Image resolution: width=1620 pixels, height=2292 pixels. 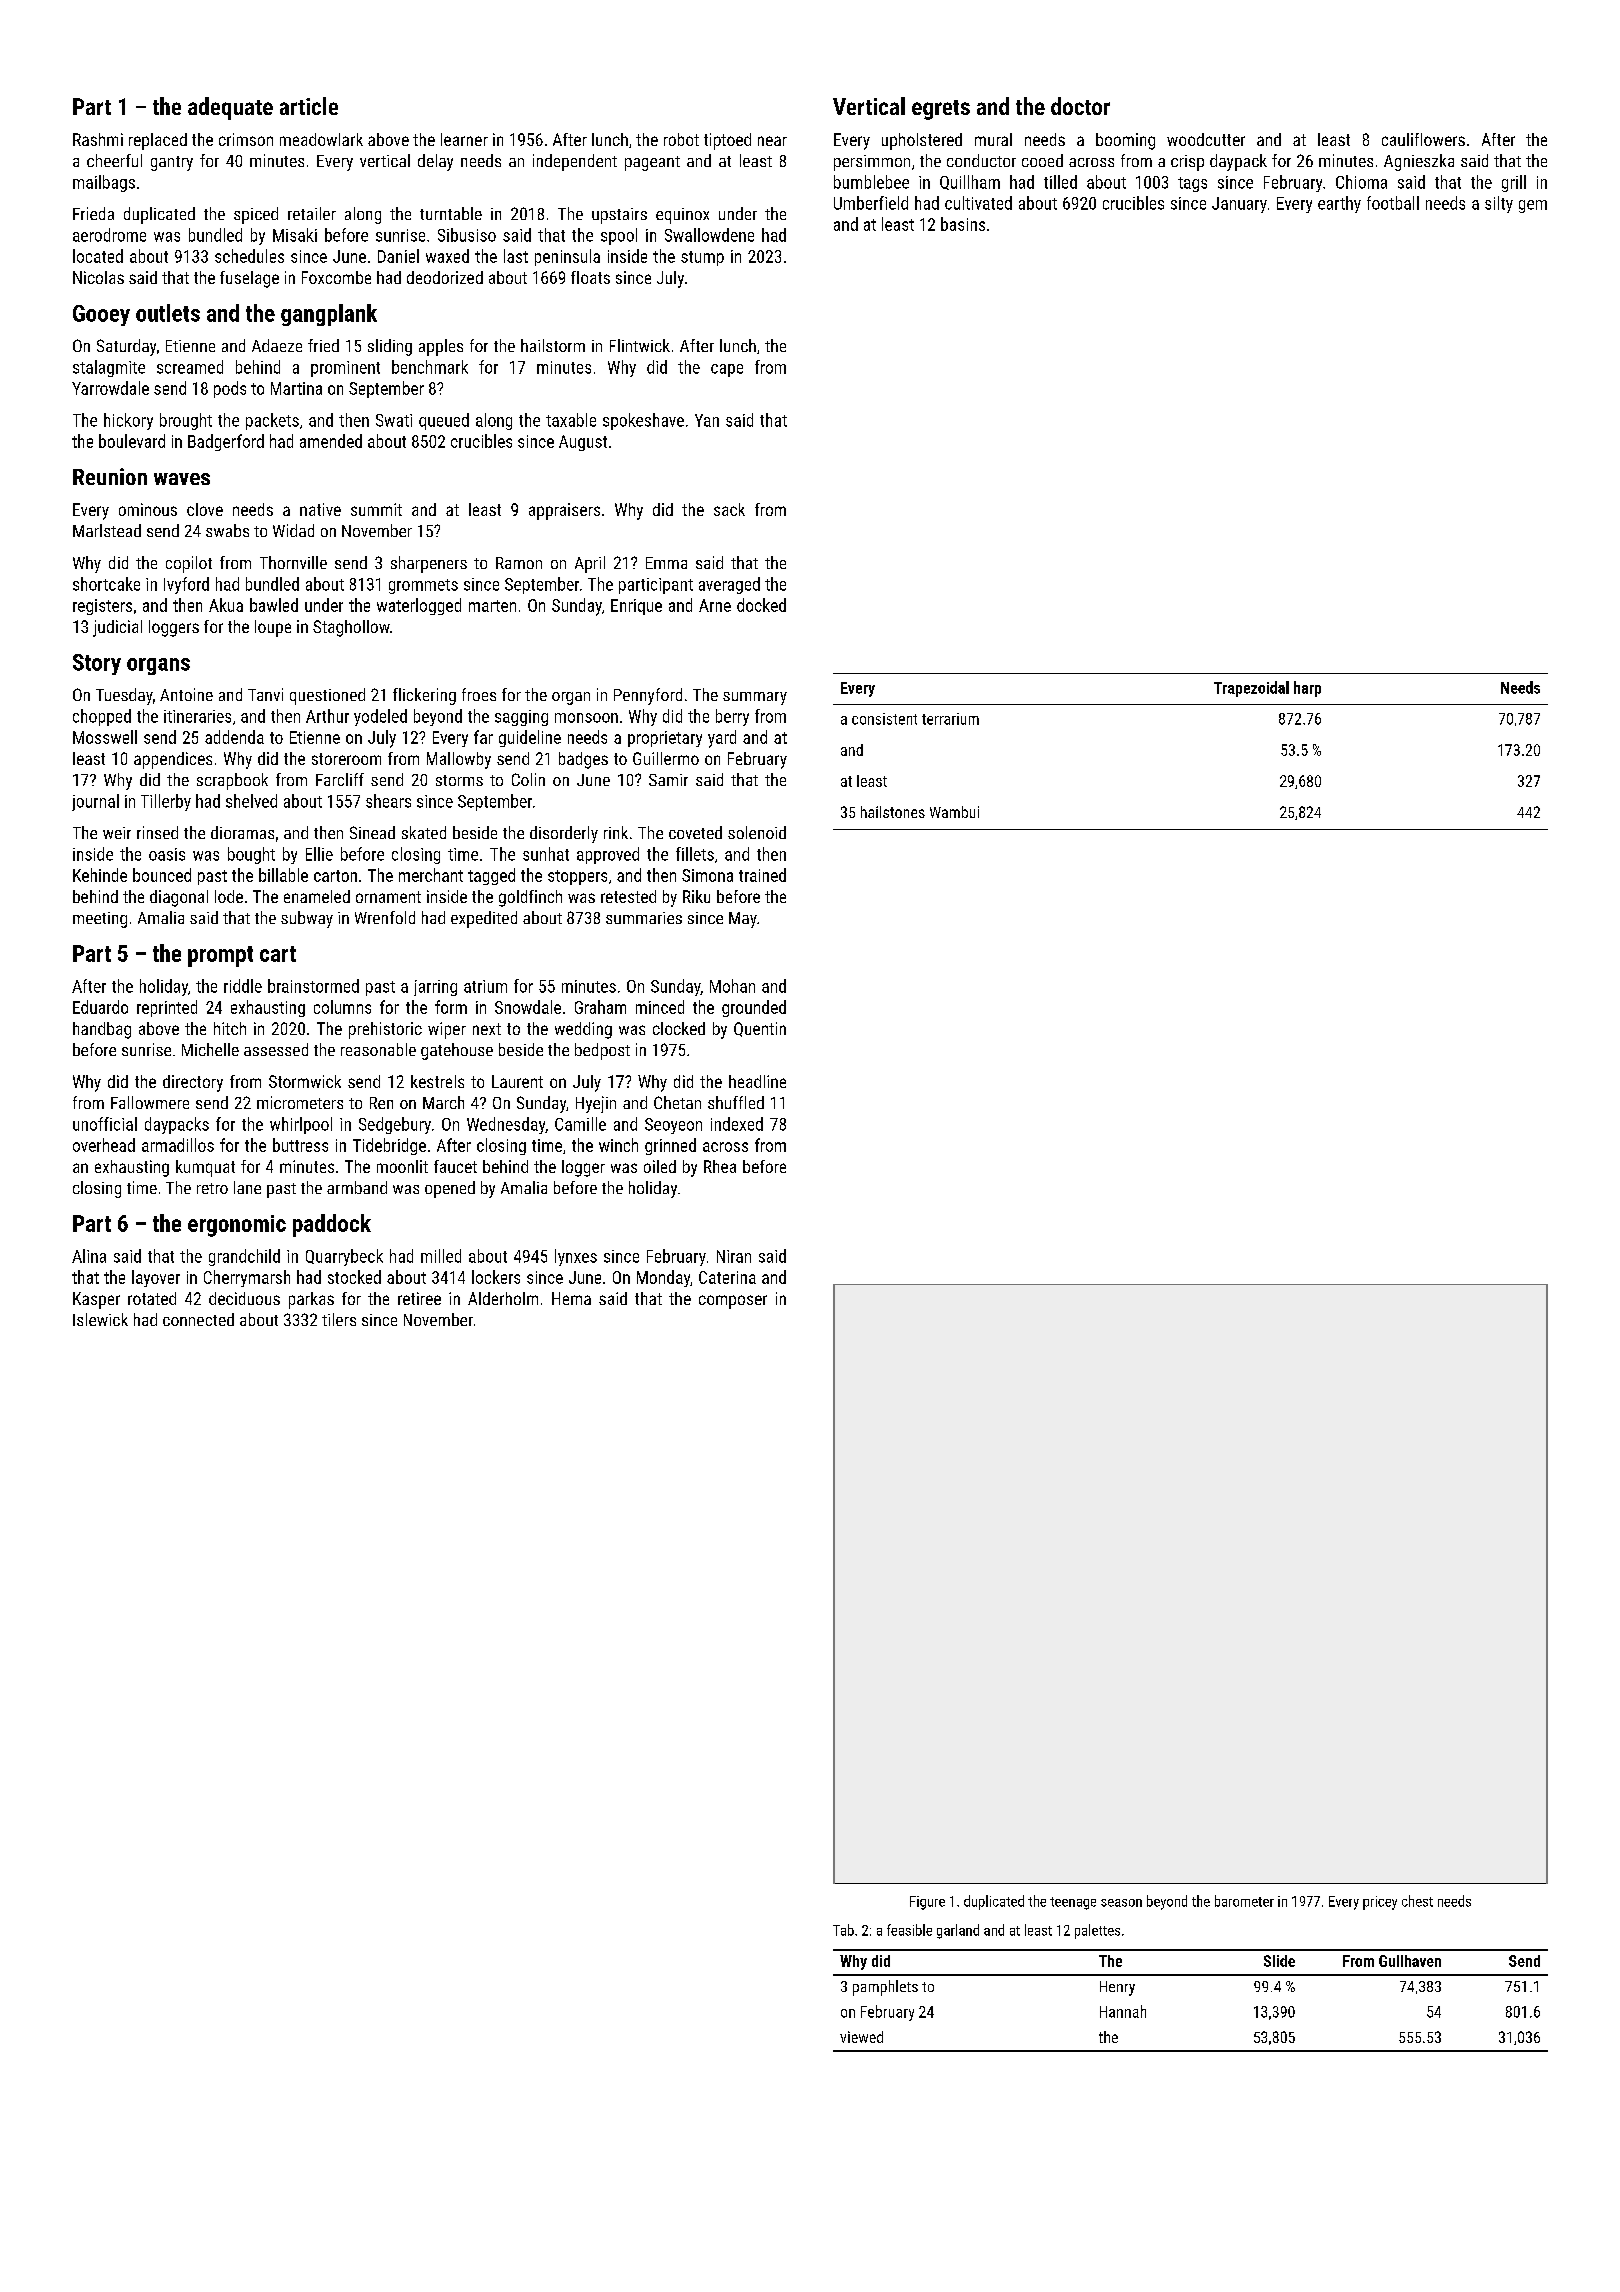 I want to click on viewed, so click(x=861, y=2037).
